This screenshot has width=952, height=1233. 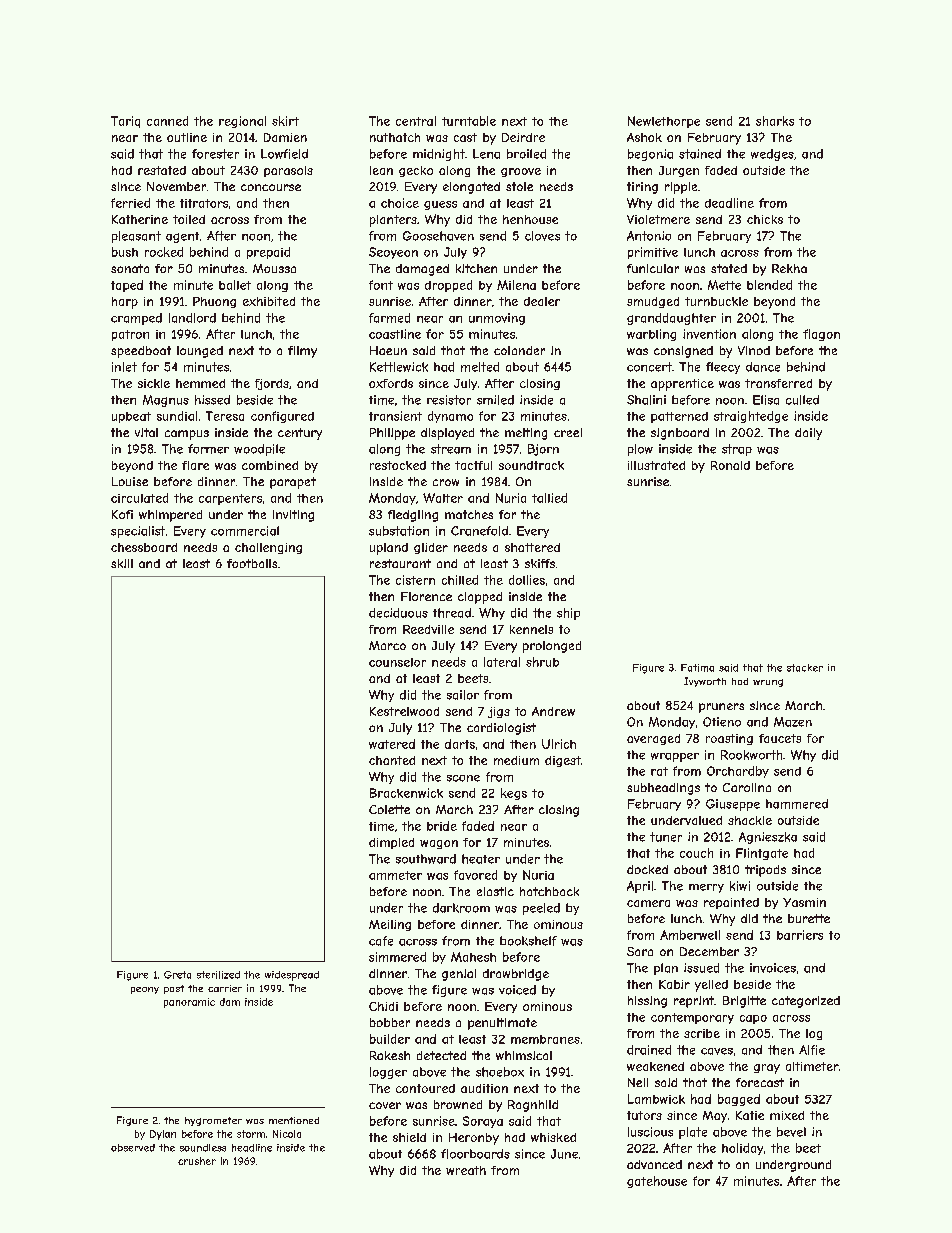 I want to click on lateral, so click(x=502, y=662).
